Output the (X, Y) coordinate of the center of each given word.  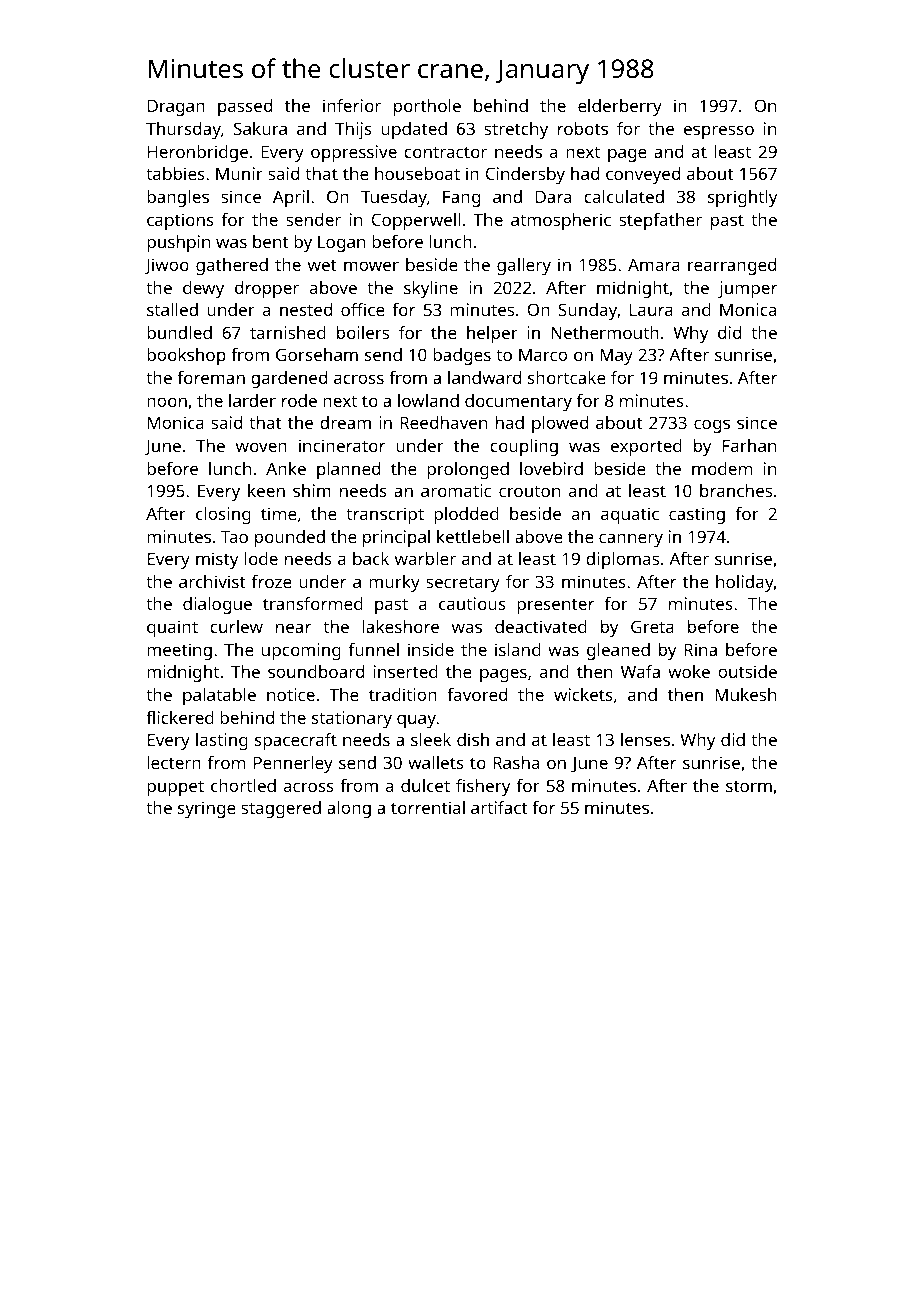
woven (261, 447)
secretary (463, 584)
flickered (180, 717)
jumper (747, 289)
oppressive (354, 153)
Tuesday (394, 198)
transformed (313, 603)
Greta (652, 626)
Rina (700, 649)
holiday (745, 583)
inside (431, 649)
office (363, 309)
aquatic (630, 515)
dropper (267, 289)
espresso (719, 132)
